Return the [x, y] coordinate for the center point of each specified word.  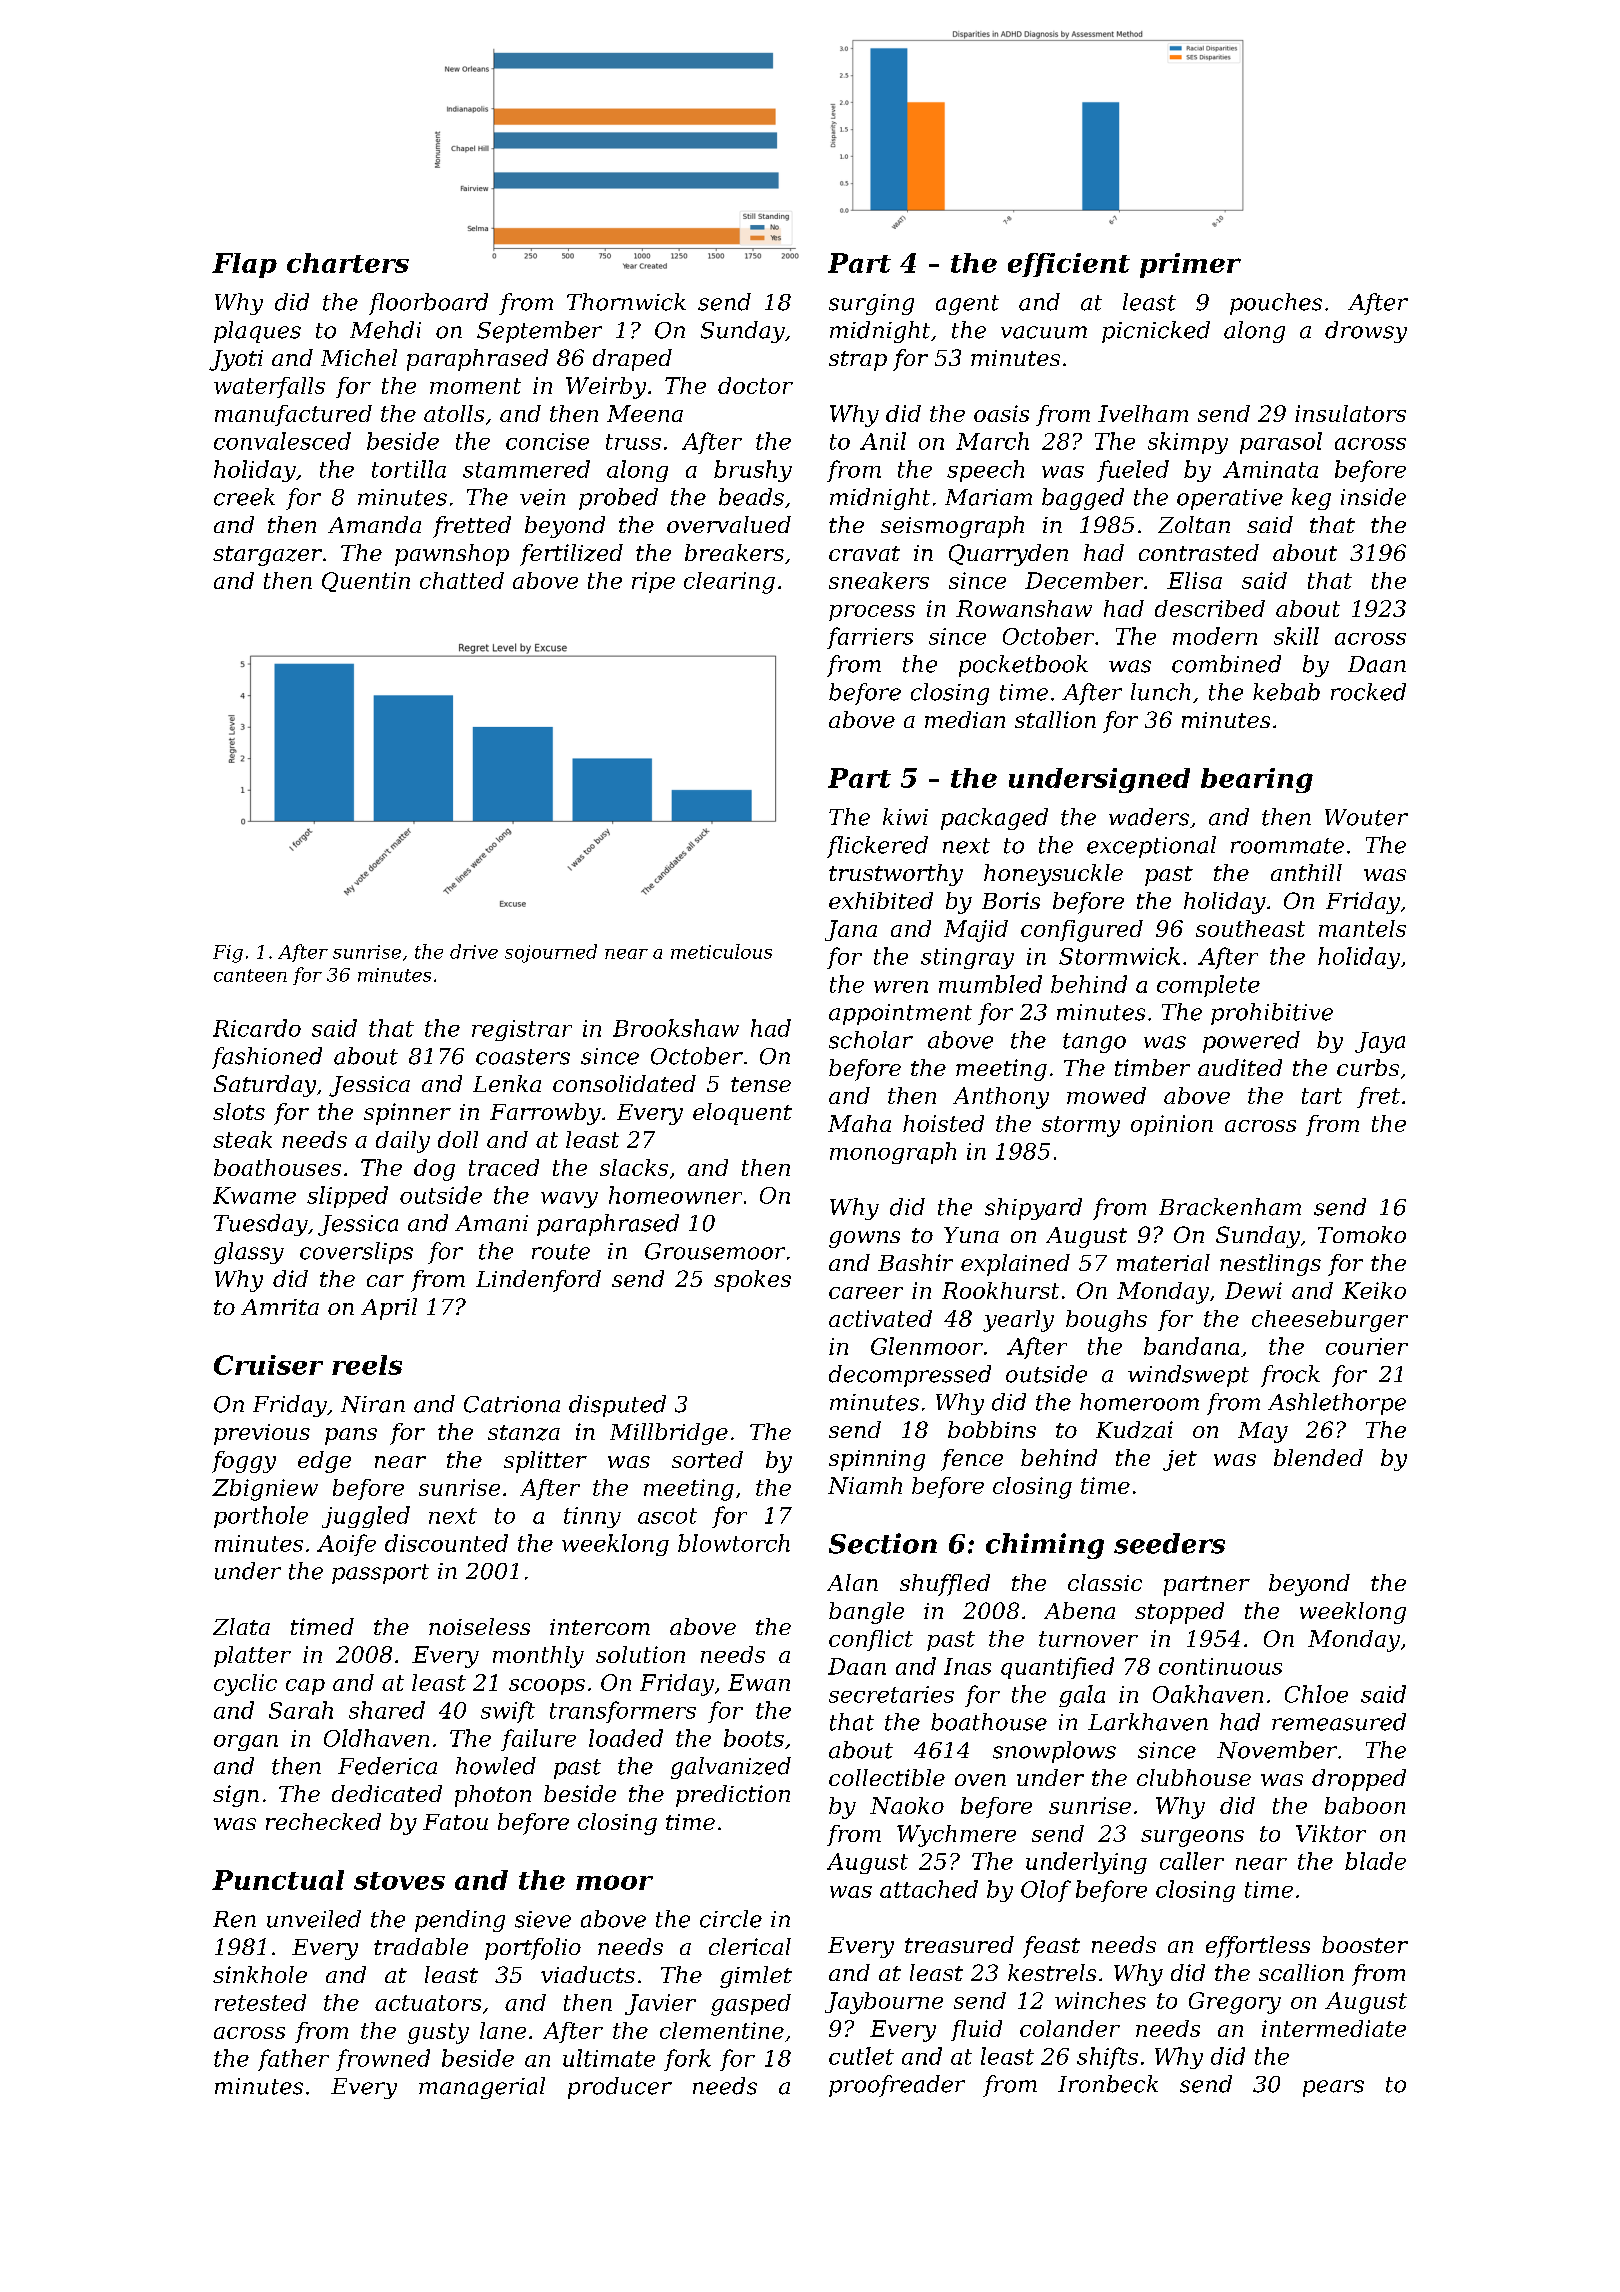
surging [871, 304]
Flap [244, 265]
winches [1100, 2000]
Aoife [346, 1545]
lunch [1160, 692]
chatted [462, 580]
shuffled [945, 1585]
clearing [729, 583]
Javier [660, 2004]
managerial [482, 2088]
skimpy [1188, 443]
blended [1318, 1457]
